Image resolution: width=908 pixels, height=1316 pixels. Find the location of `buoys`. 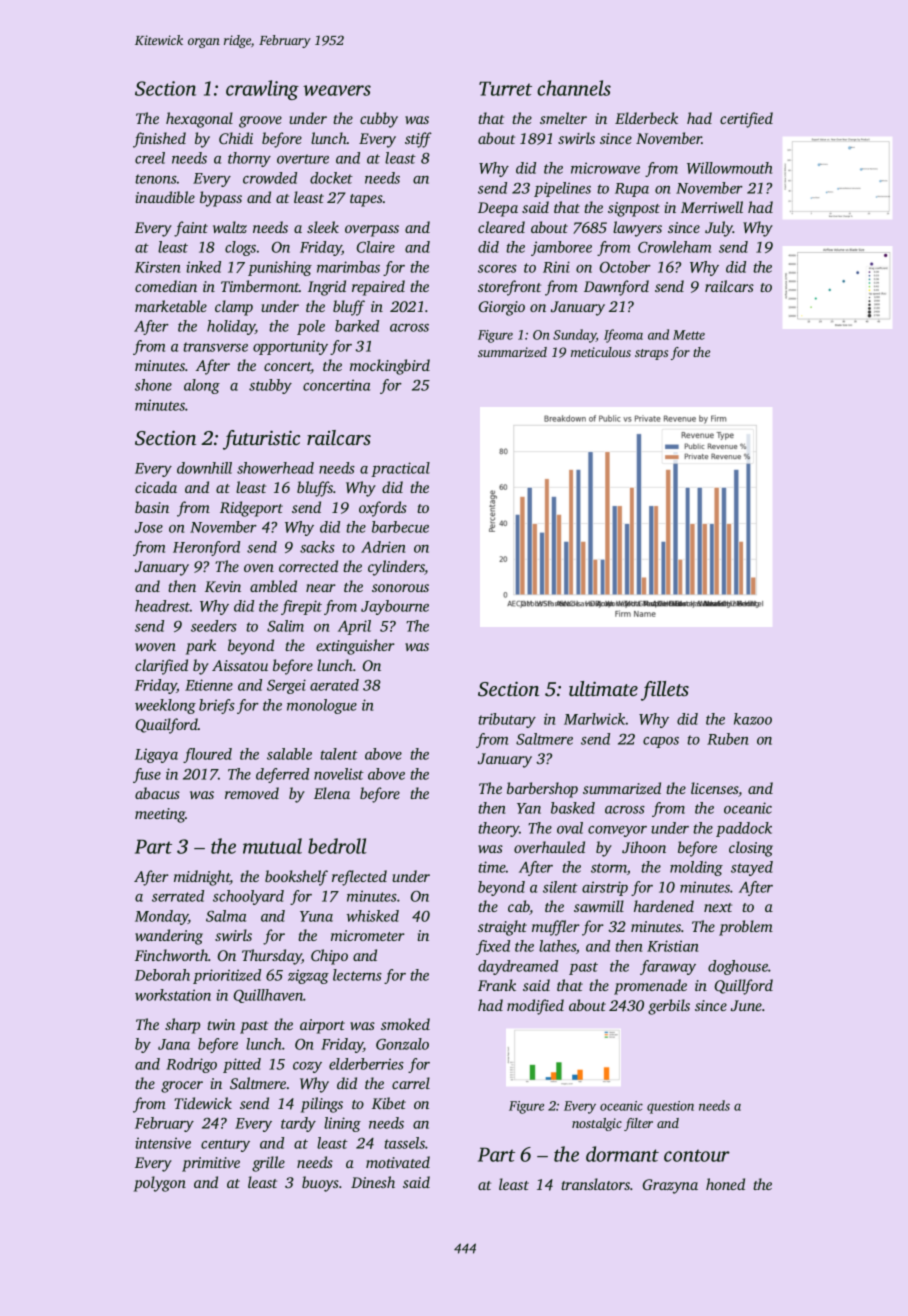

buoys is located at coordinates (320, 1184).
